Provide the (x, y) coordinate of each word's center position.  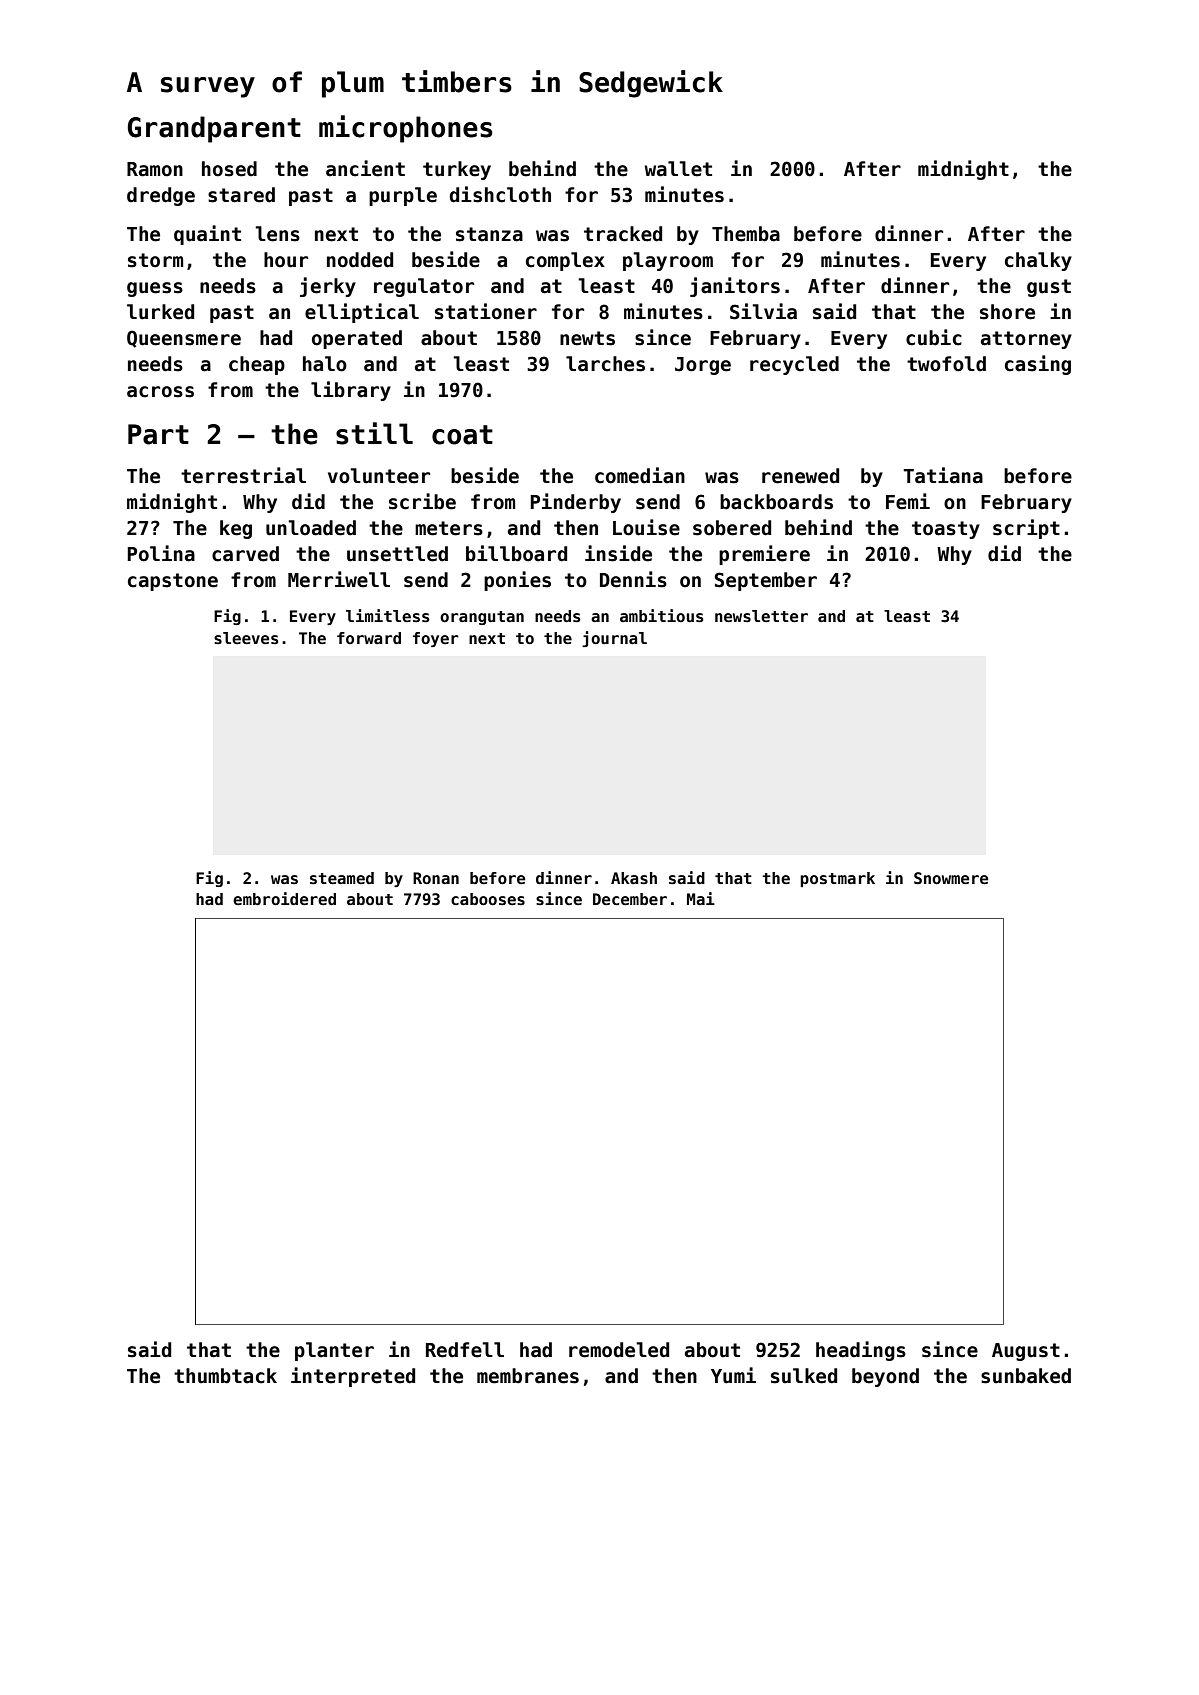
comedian (640, 475)
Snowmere (951, 878)
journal (614, 639)
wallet (678, 169)
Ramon (155, 169)
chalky (1038, 261)
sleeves (246, 638)
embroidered (284, 898)
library (351, 391)
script (1026, 529)
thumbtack (225, 1376)
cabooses (488, 899)
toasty (946, 530)
